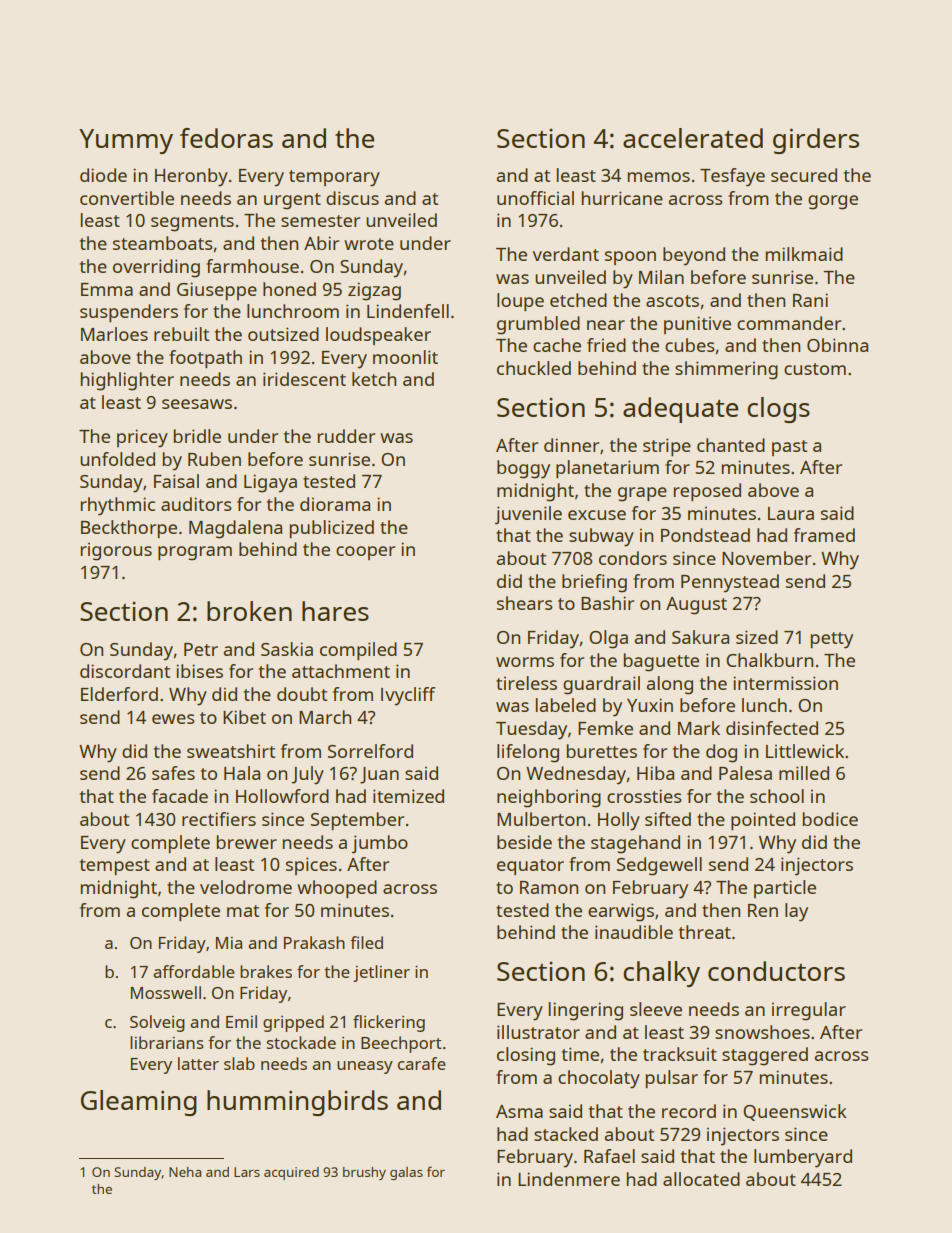  Describe the element at coordinates (535, 198) in the screenshot. I see `unofficial` at that location.
